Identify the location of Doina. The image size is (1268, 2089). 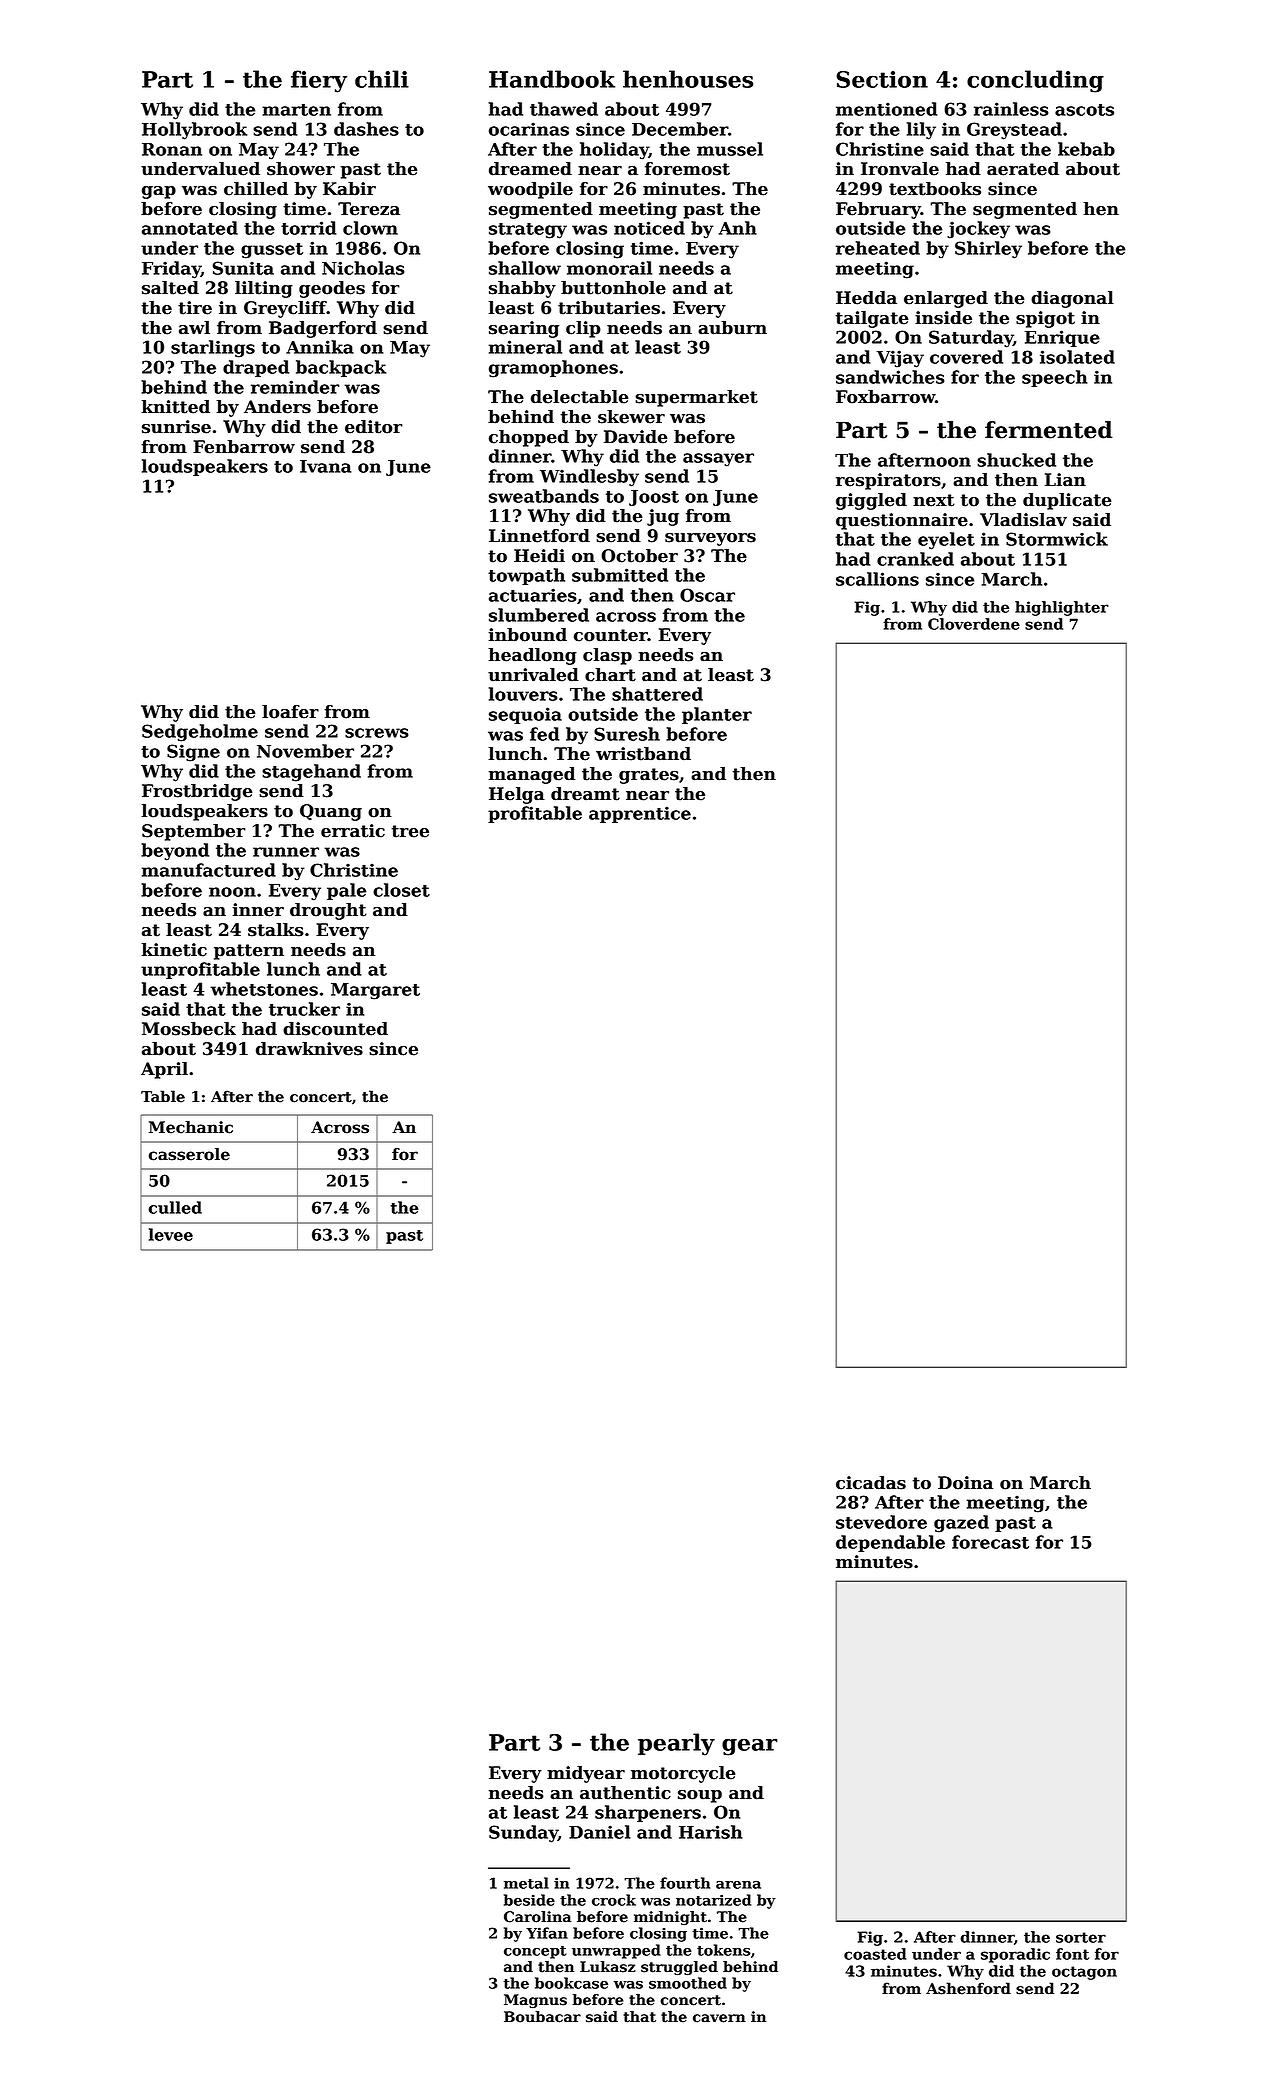
(965, 1483).
